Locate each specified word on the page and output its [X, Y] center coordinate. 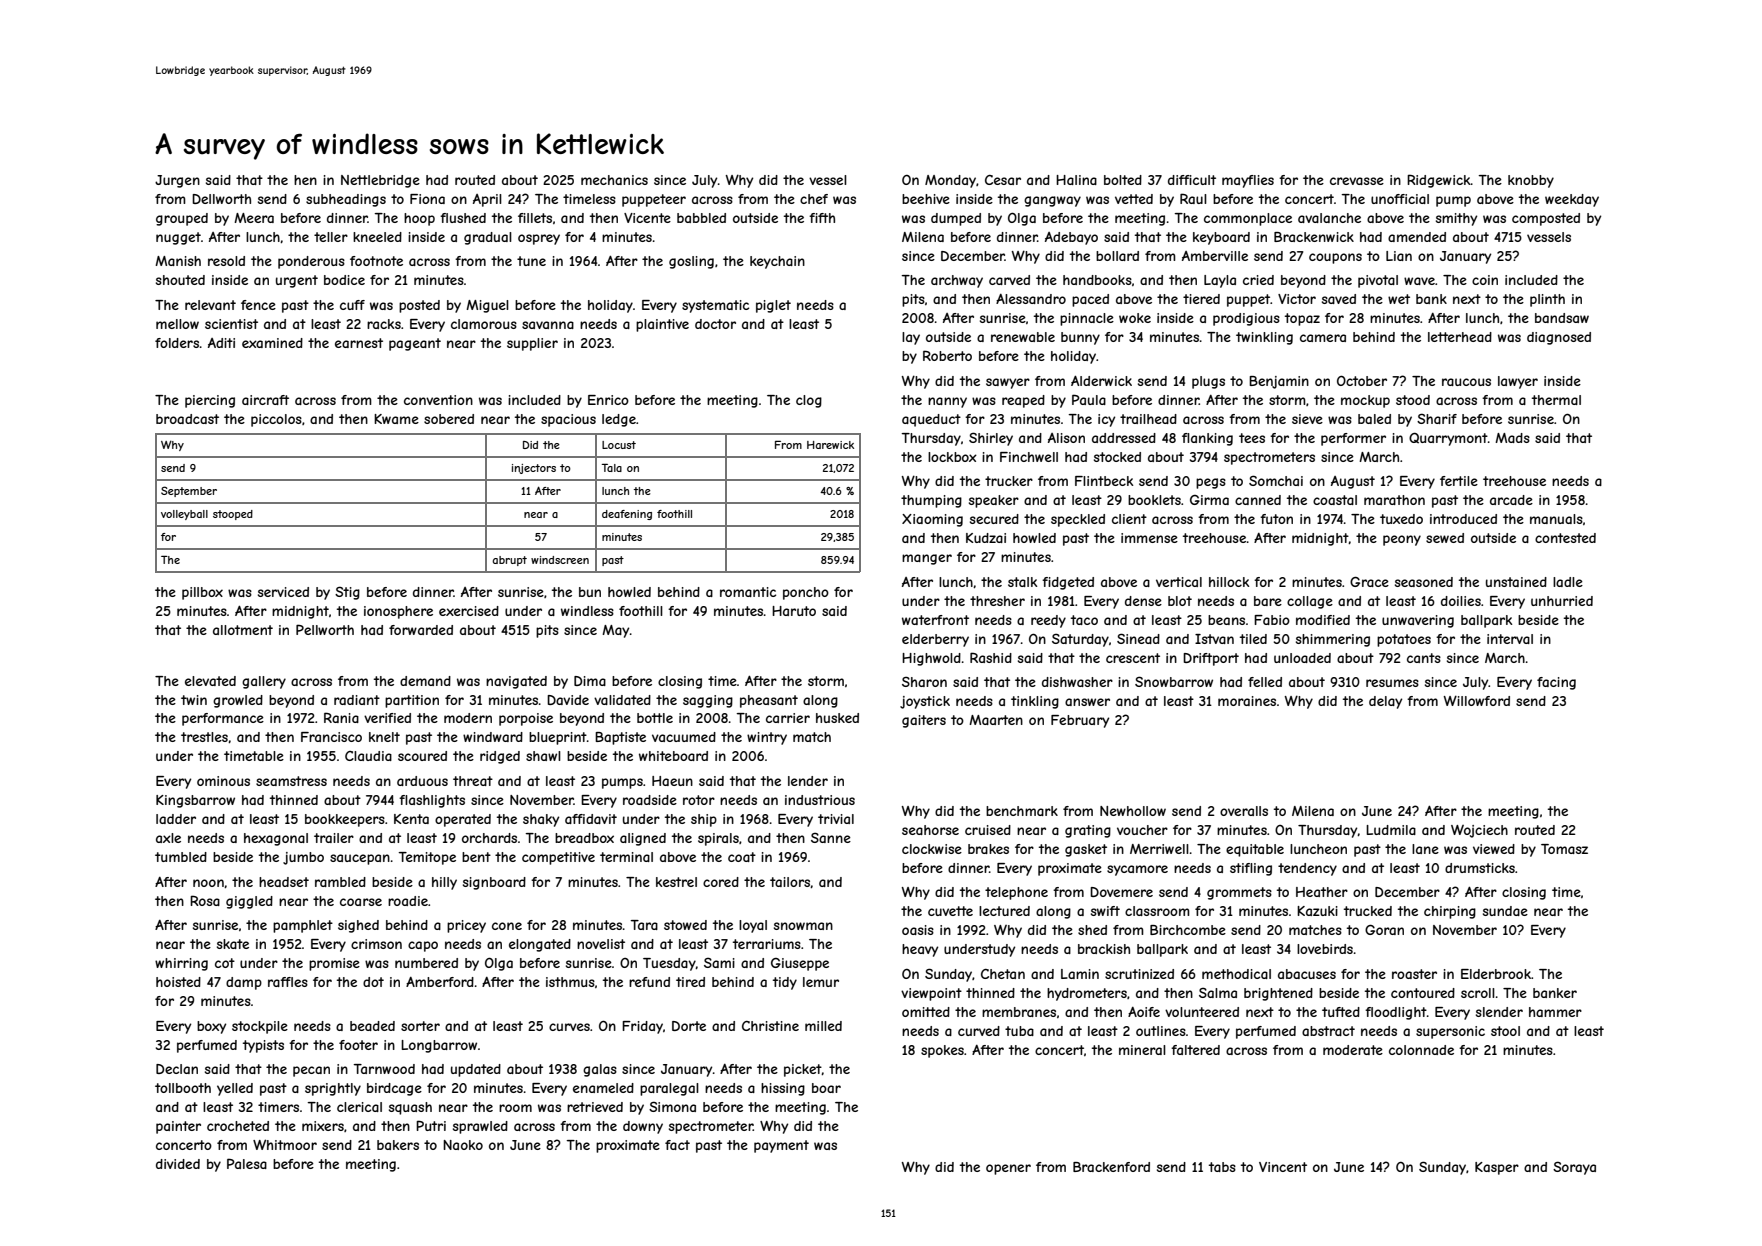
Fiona [427, 199]
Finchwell [1029, 457]
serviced [283, 592]
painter [178, 1127]
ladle [1568, 582]
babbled [701, 218]
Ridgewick [1439, 181]
